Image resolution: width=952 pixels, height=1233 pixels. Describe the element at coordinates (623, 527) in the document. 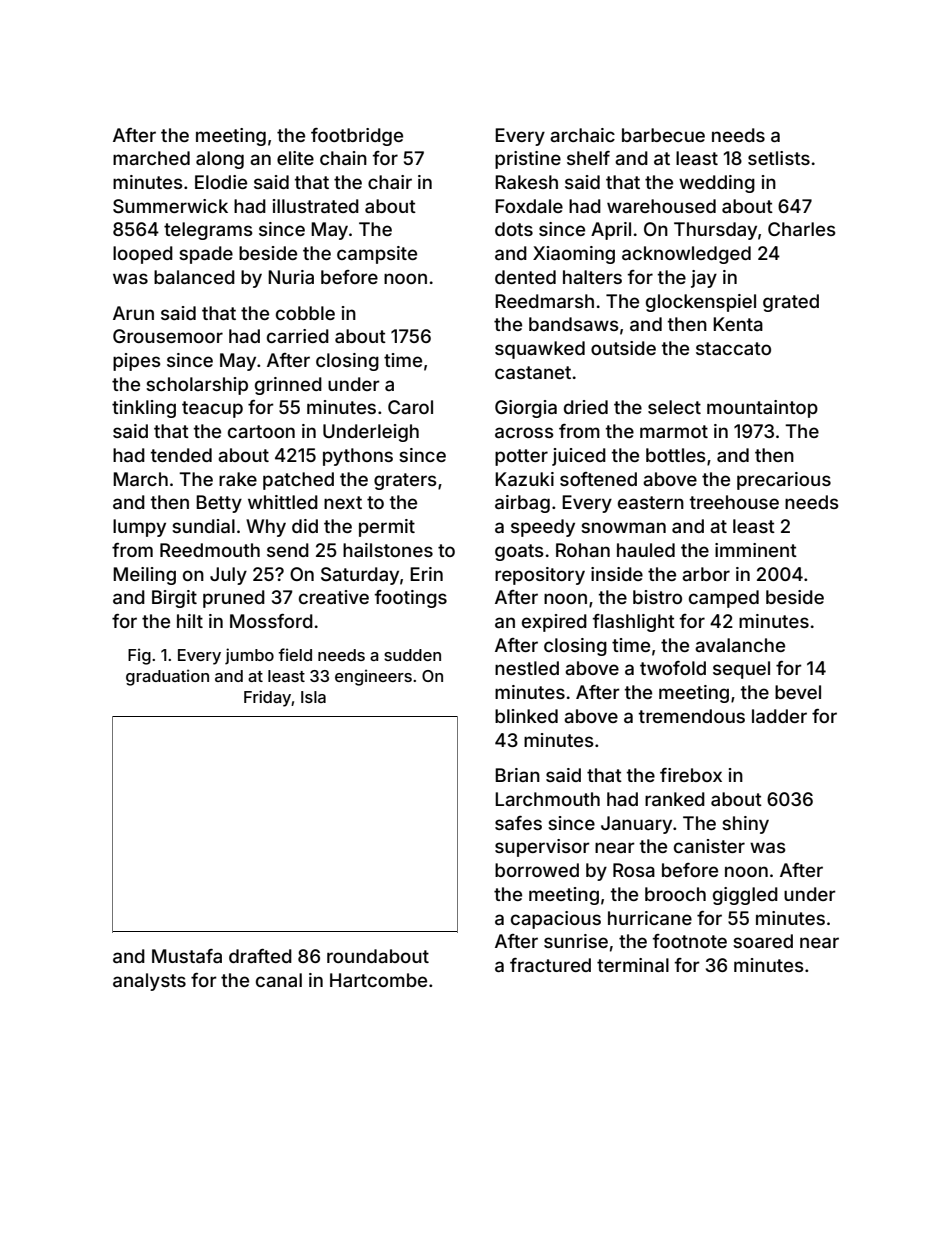

I see `snowman` at that location.
